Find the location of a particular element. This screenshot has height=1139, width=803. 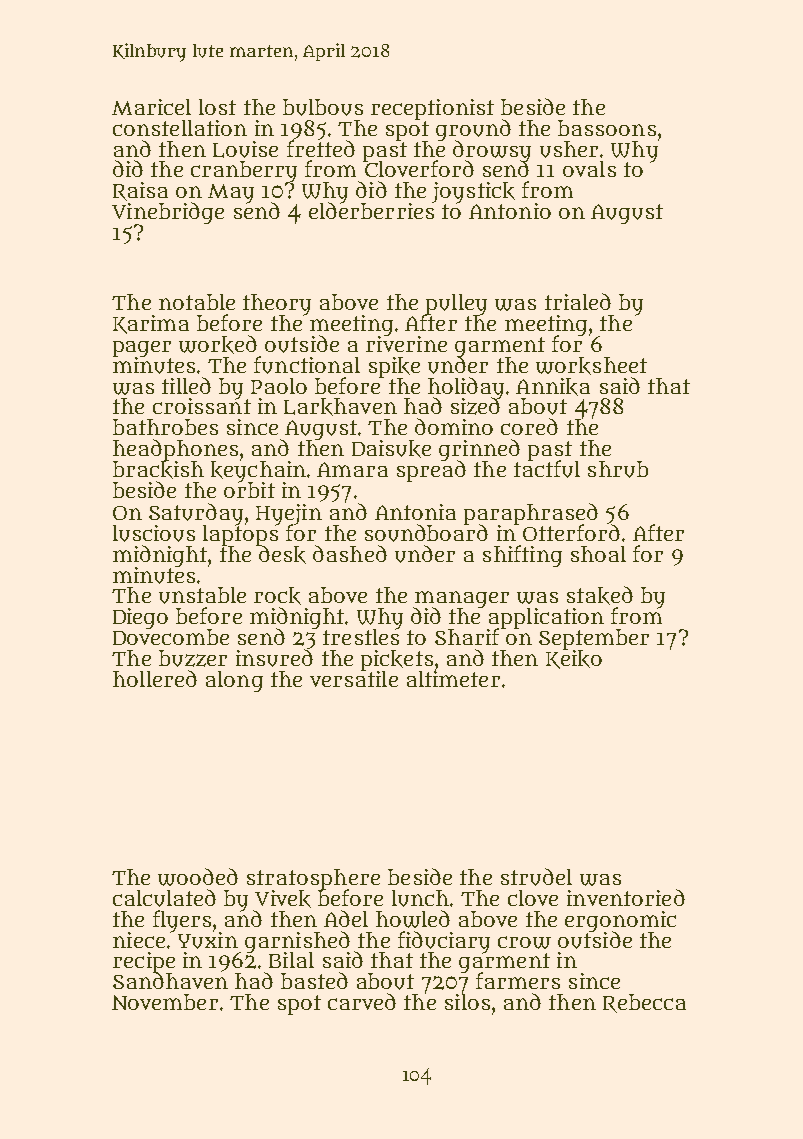

elderberries is located at coordinates (371, 211).
